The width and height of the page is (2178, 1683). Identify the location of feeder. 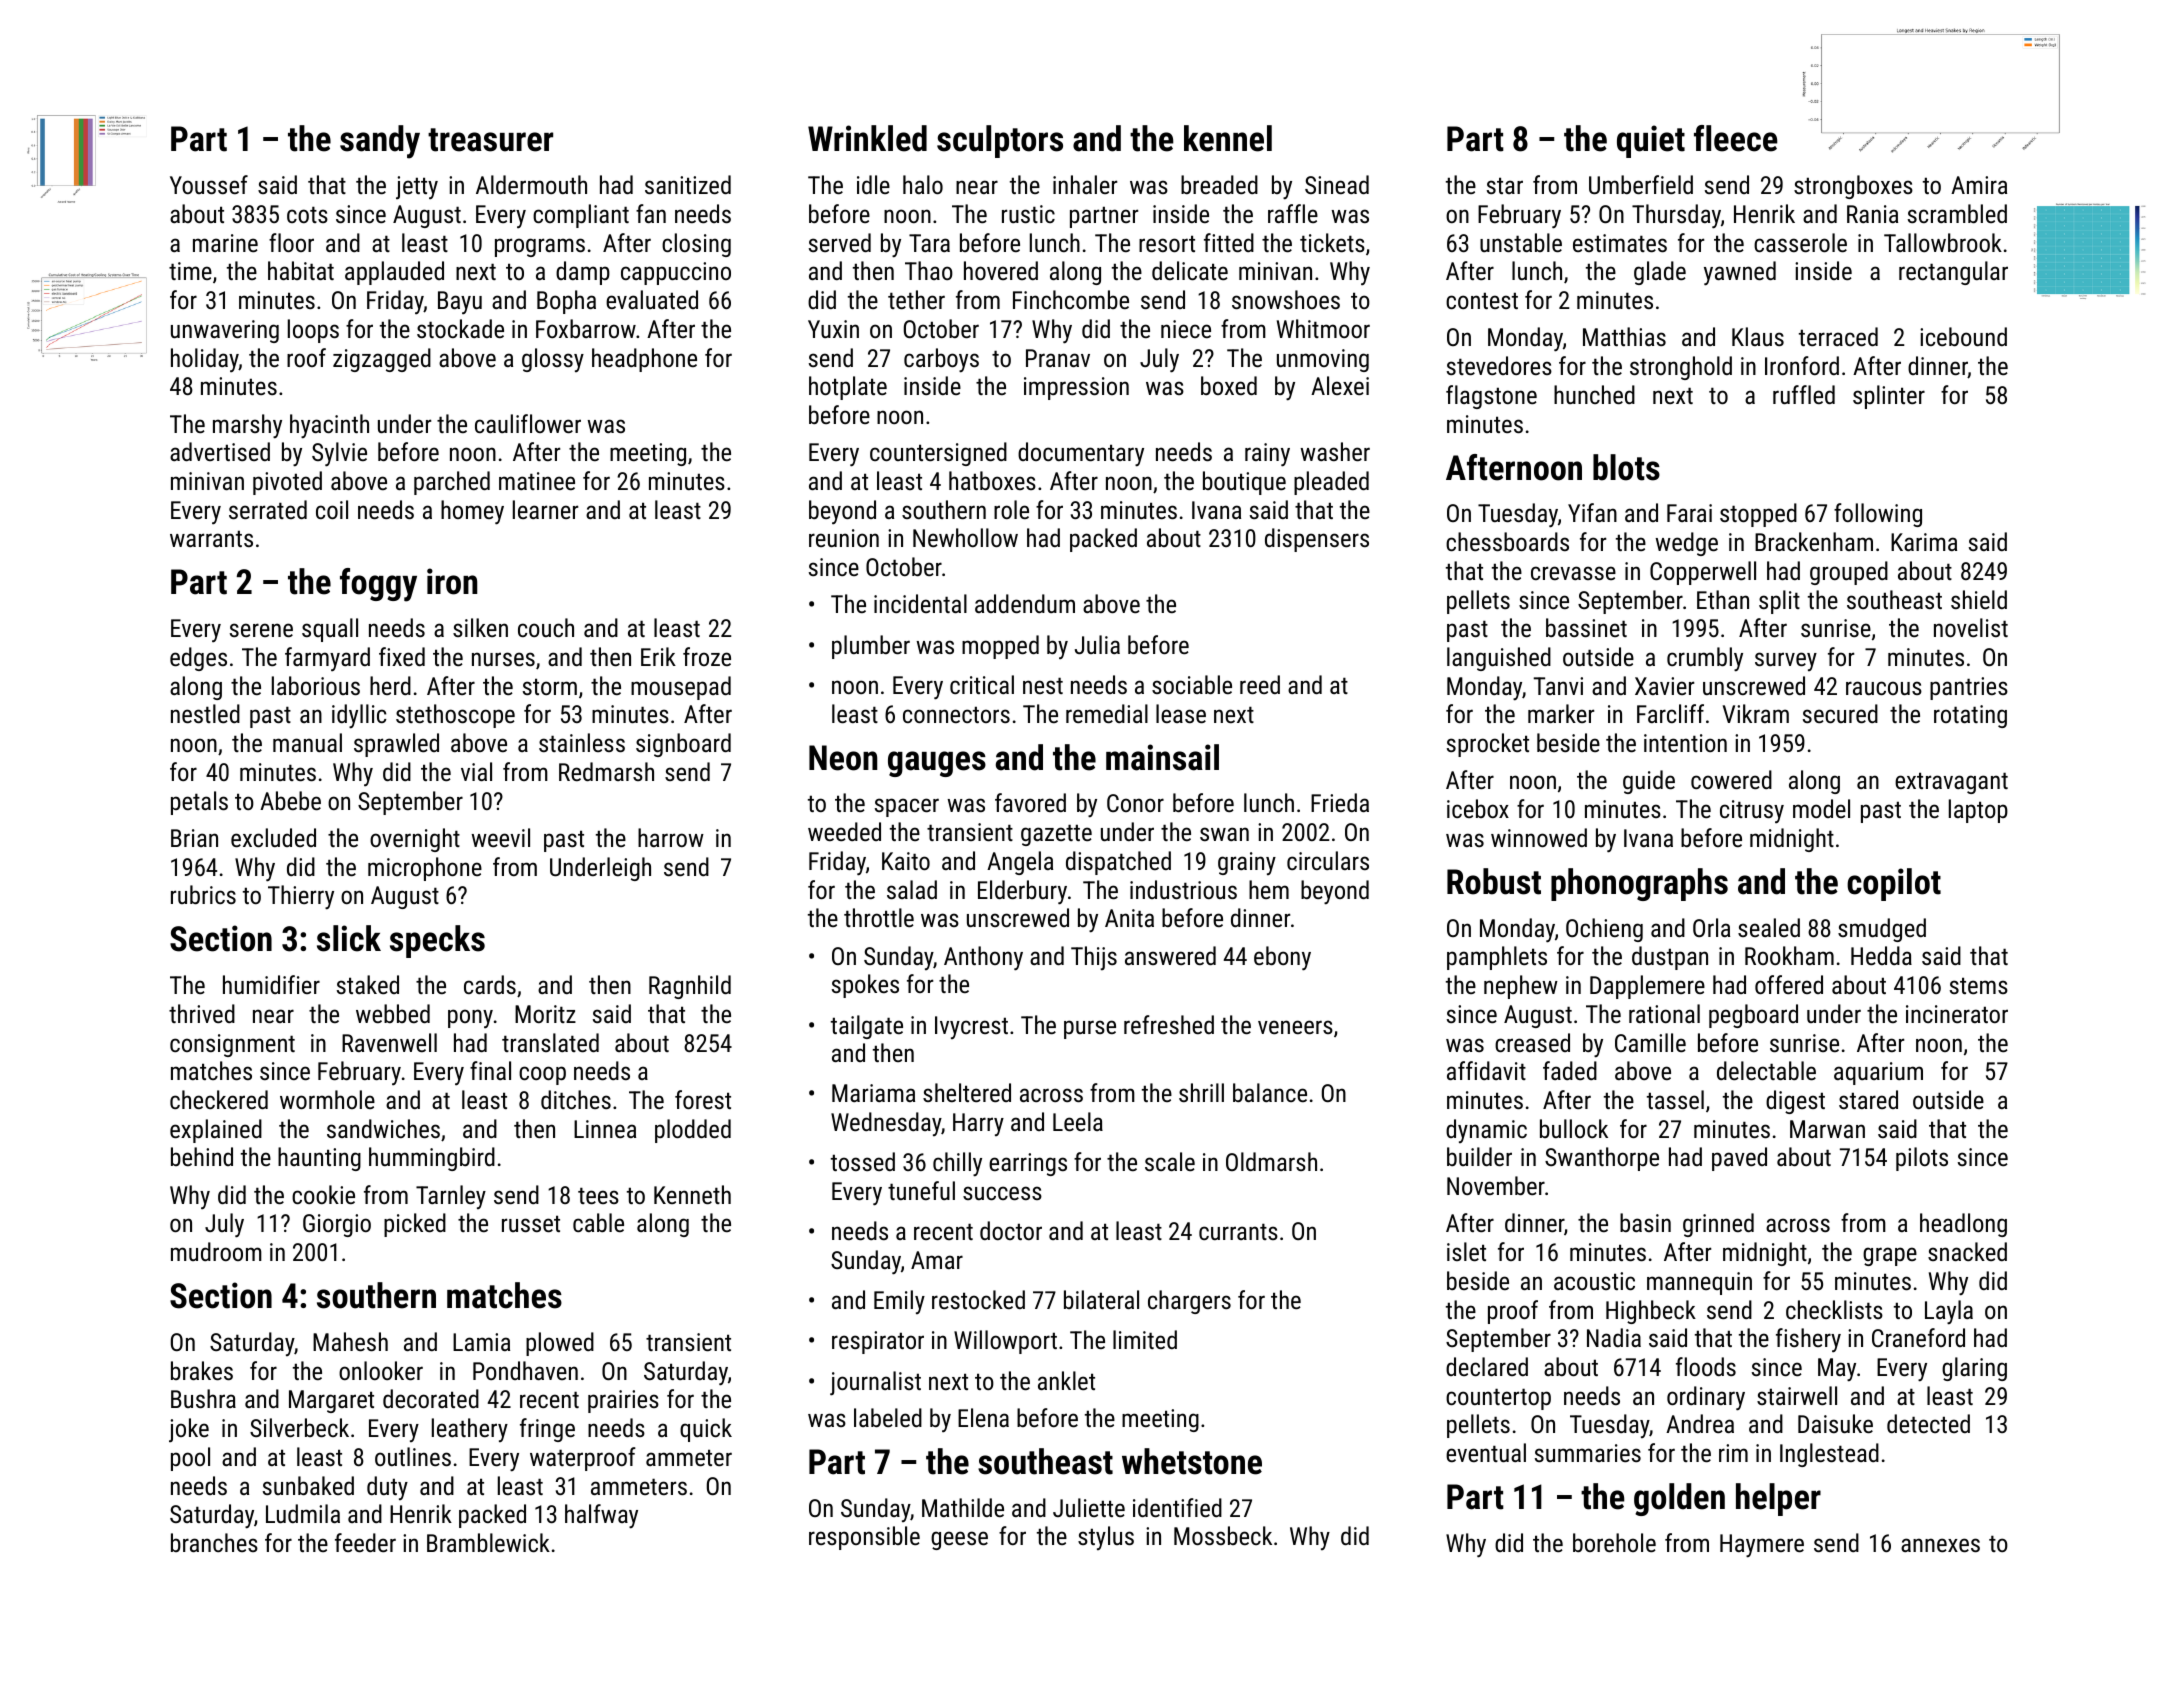
(365, 1542).
